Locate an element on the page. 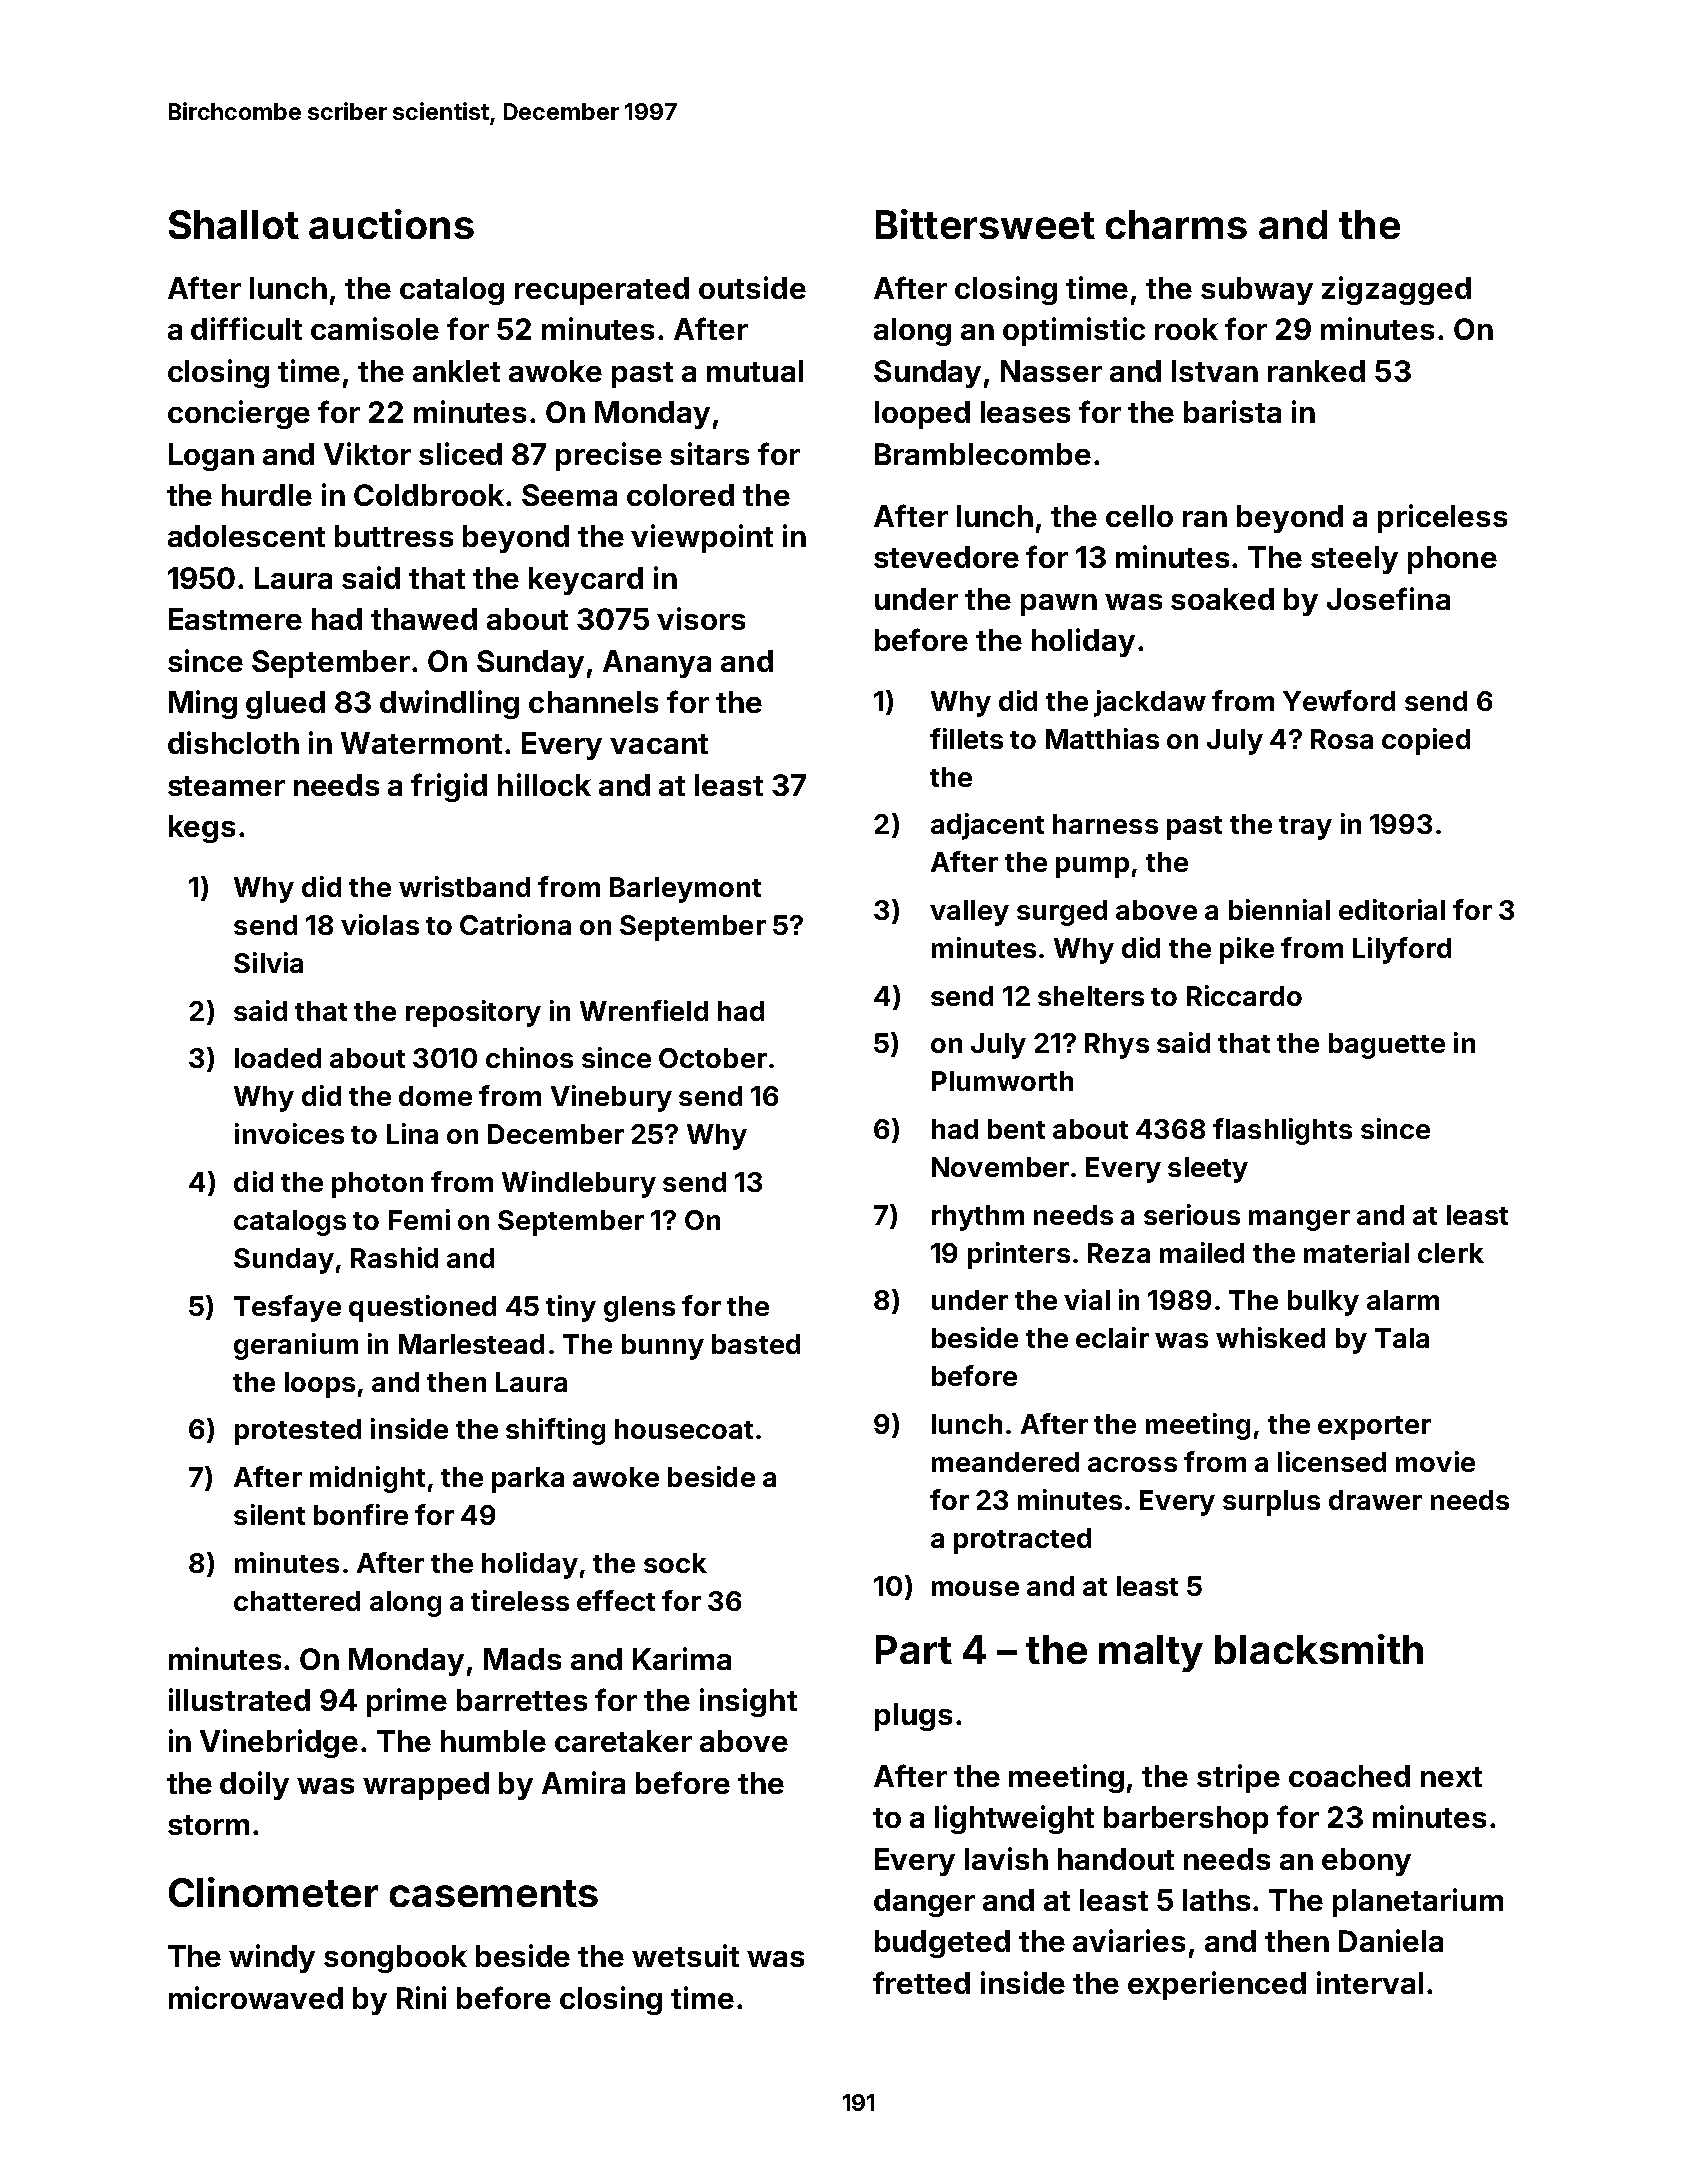 The height and width of the image is (2178, 1683). charms is located at coordinates (1176, 224).
